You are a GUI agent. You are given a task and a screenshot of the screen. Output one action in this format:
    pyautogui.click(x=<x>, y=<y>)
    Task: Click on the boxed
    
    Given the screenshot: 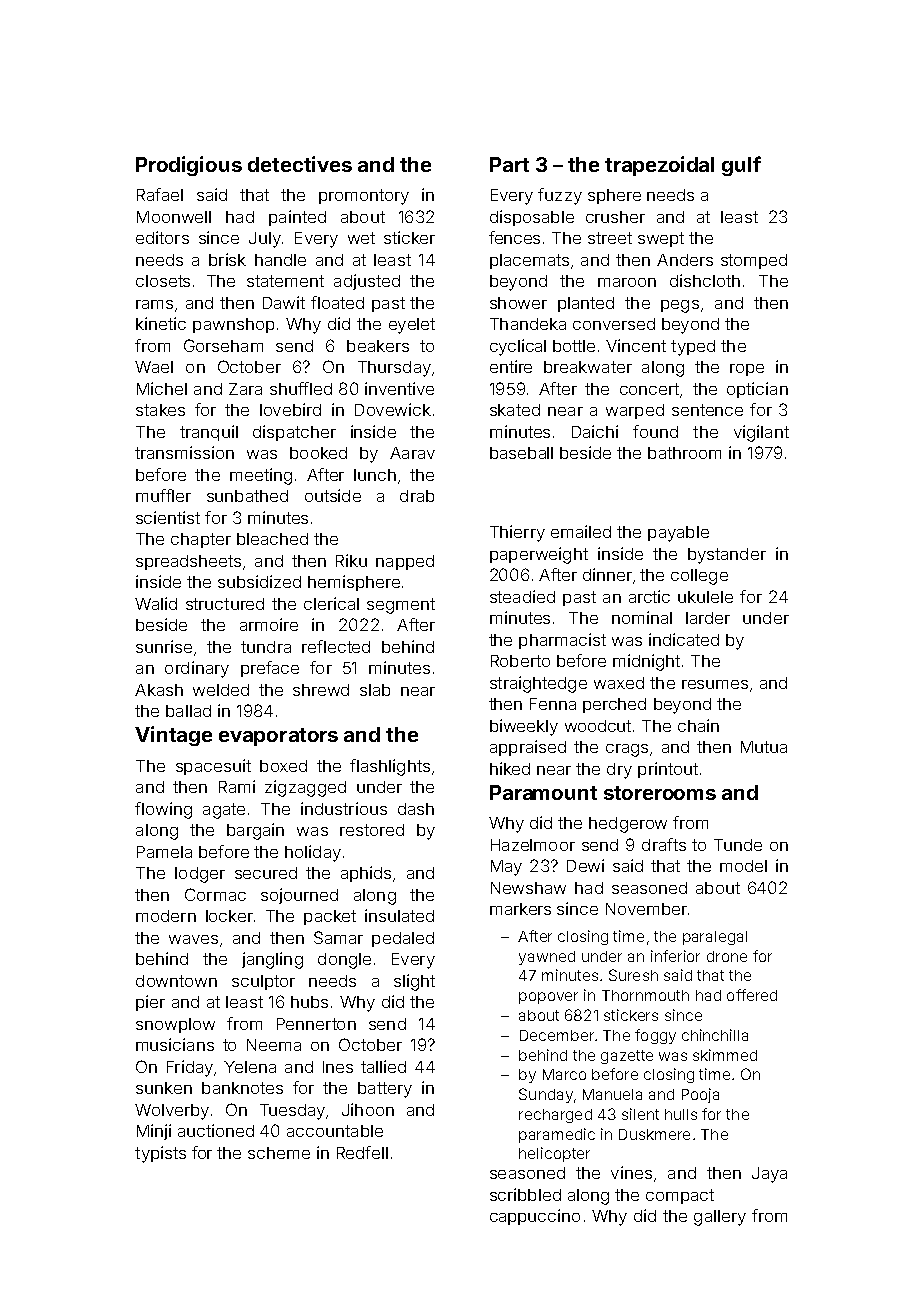 What is the action you would take?
    pyautogui.click(x=283, y=766)
